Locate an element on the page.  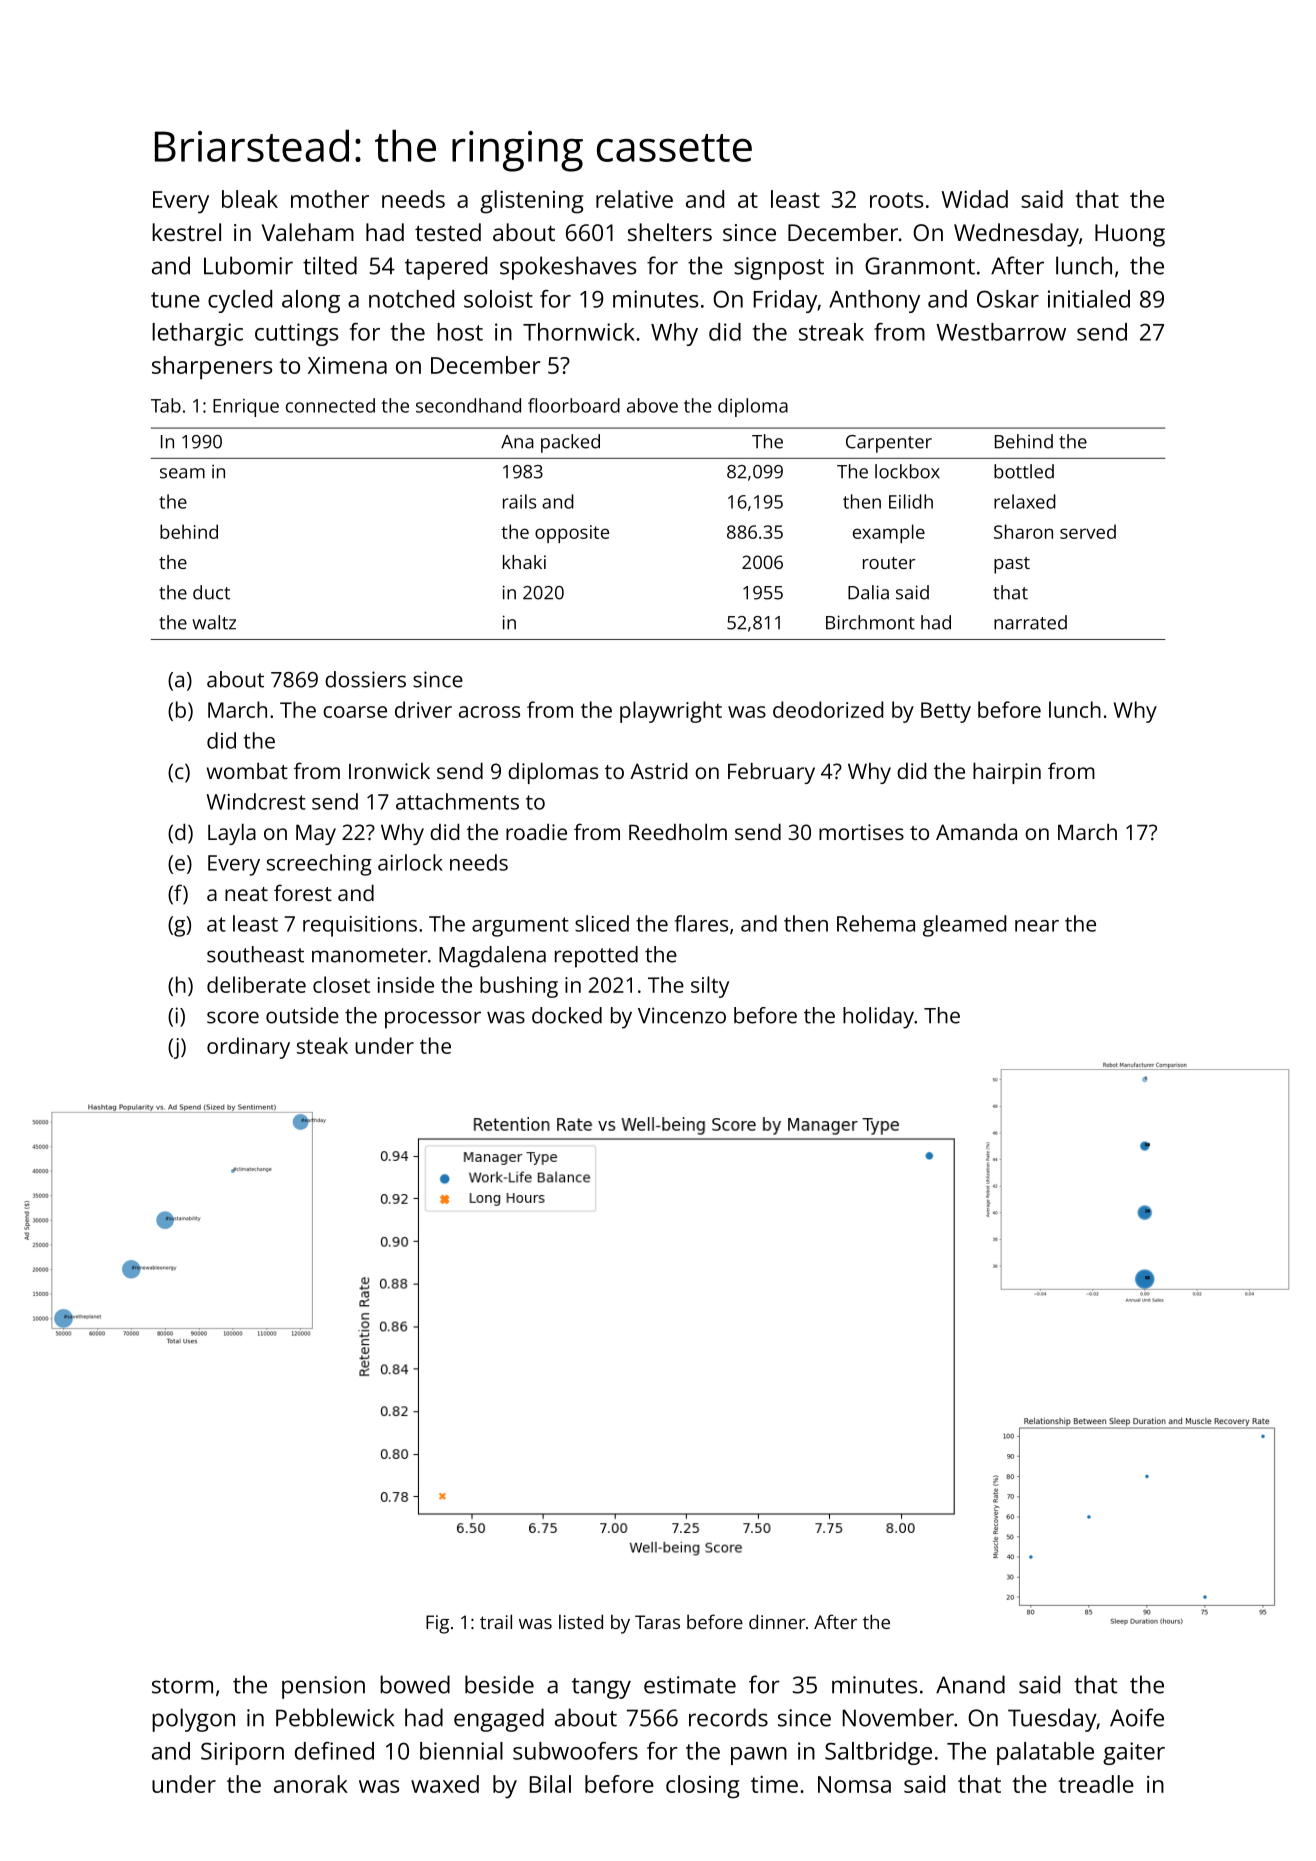
steak is located at coordinates (322, 1045).
